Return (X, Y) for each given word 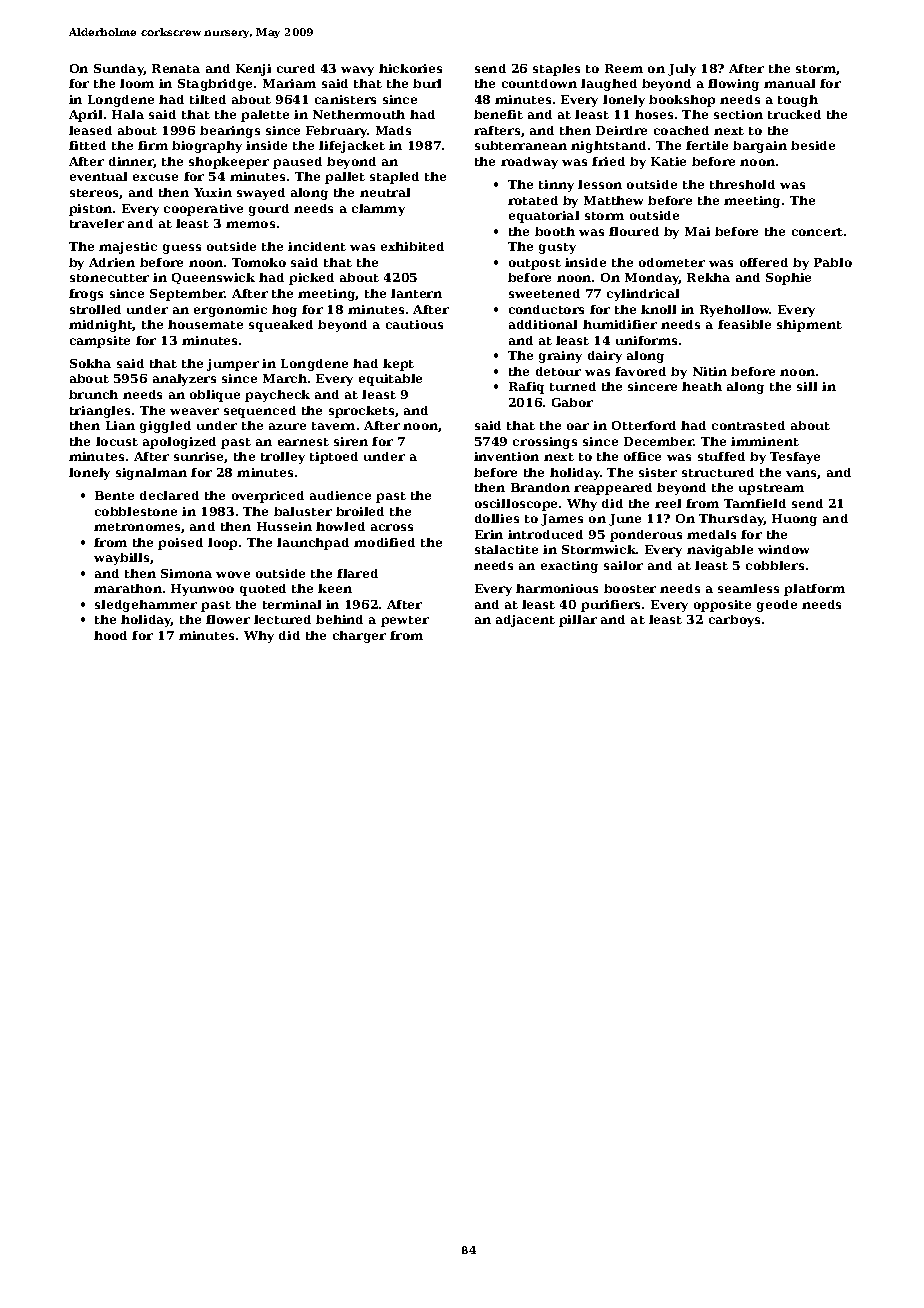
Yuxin (213, 192)
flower (228, 619)
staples (556, 70)
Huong (794, 520)
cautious (414, 324)
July (682, 70)
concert (817, 232)
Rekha (708, 277)
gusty (557, 248)
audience (340, 495)
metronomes (137, 527)
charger (359, 637)
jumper (233, 365)
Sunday (119, 70)
